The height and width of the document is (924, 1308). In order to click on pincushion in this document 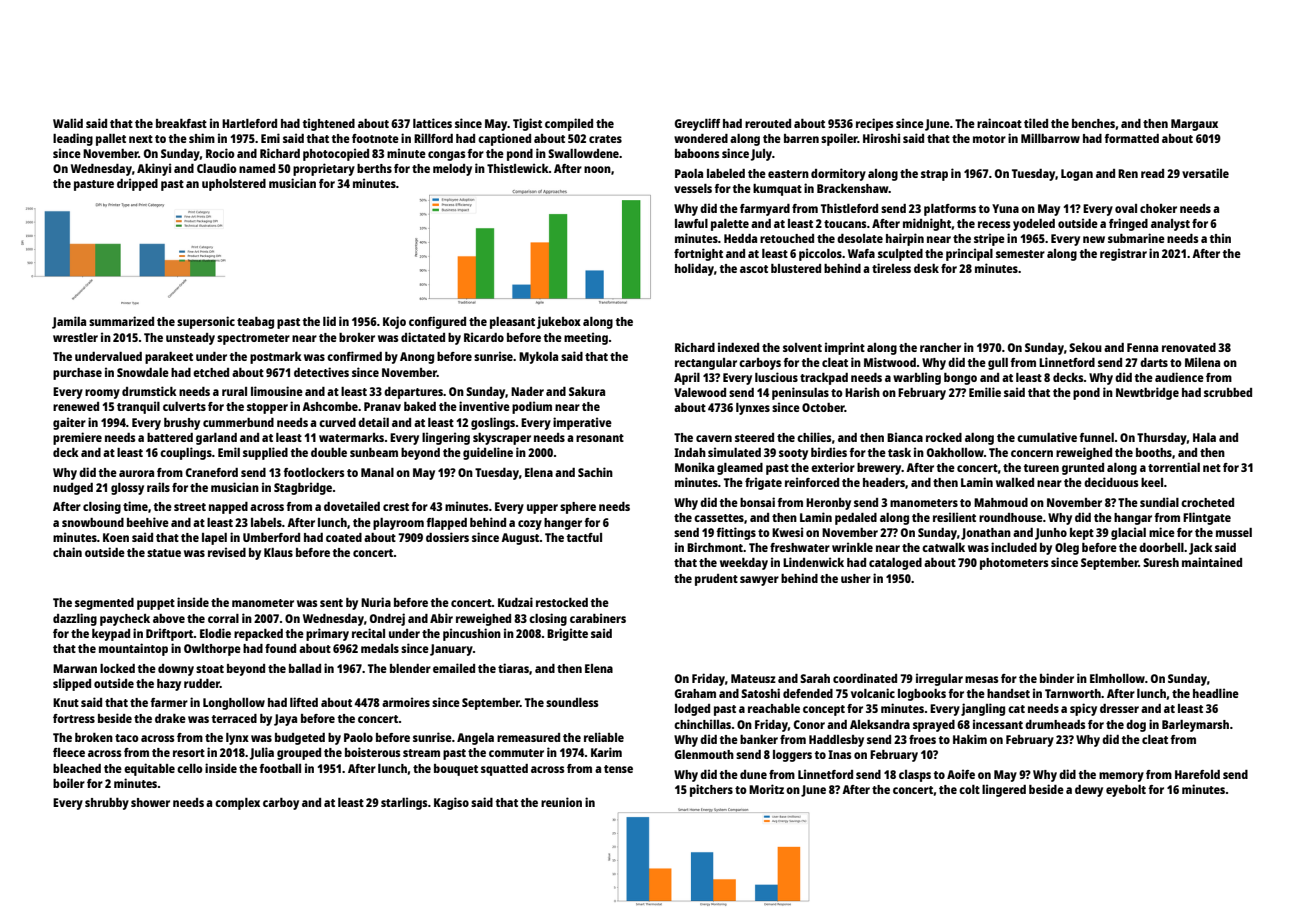, I will do `click(472, 634)`.
